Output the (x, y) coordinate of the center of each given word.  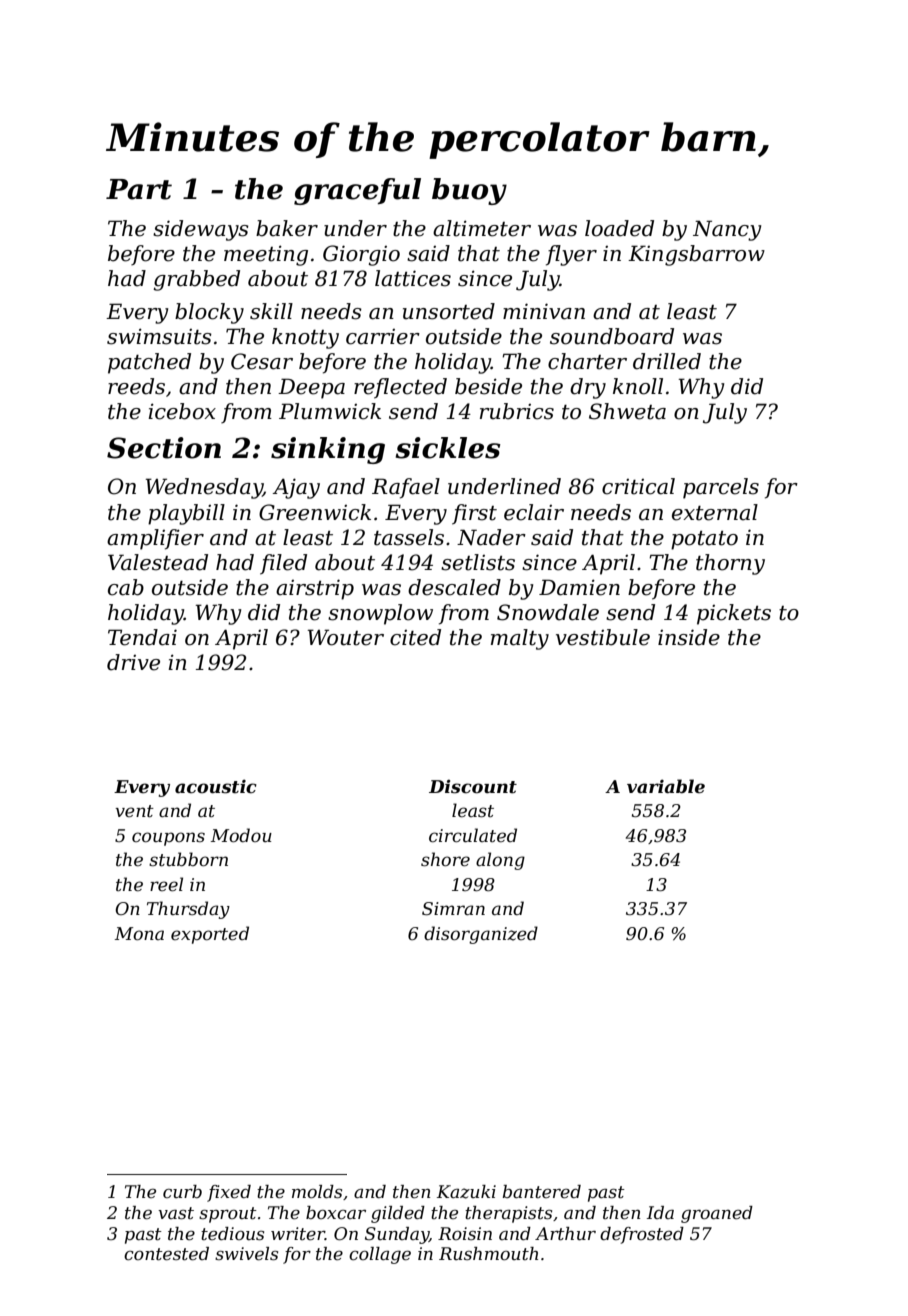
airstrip (315, 589)
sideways (201, 230)
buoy (469, 191)
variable (666, 786)
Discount (473, 787)
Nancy (727, 230)
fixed (229, 1193)
